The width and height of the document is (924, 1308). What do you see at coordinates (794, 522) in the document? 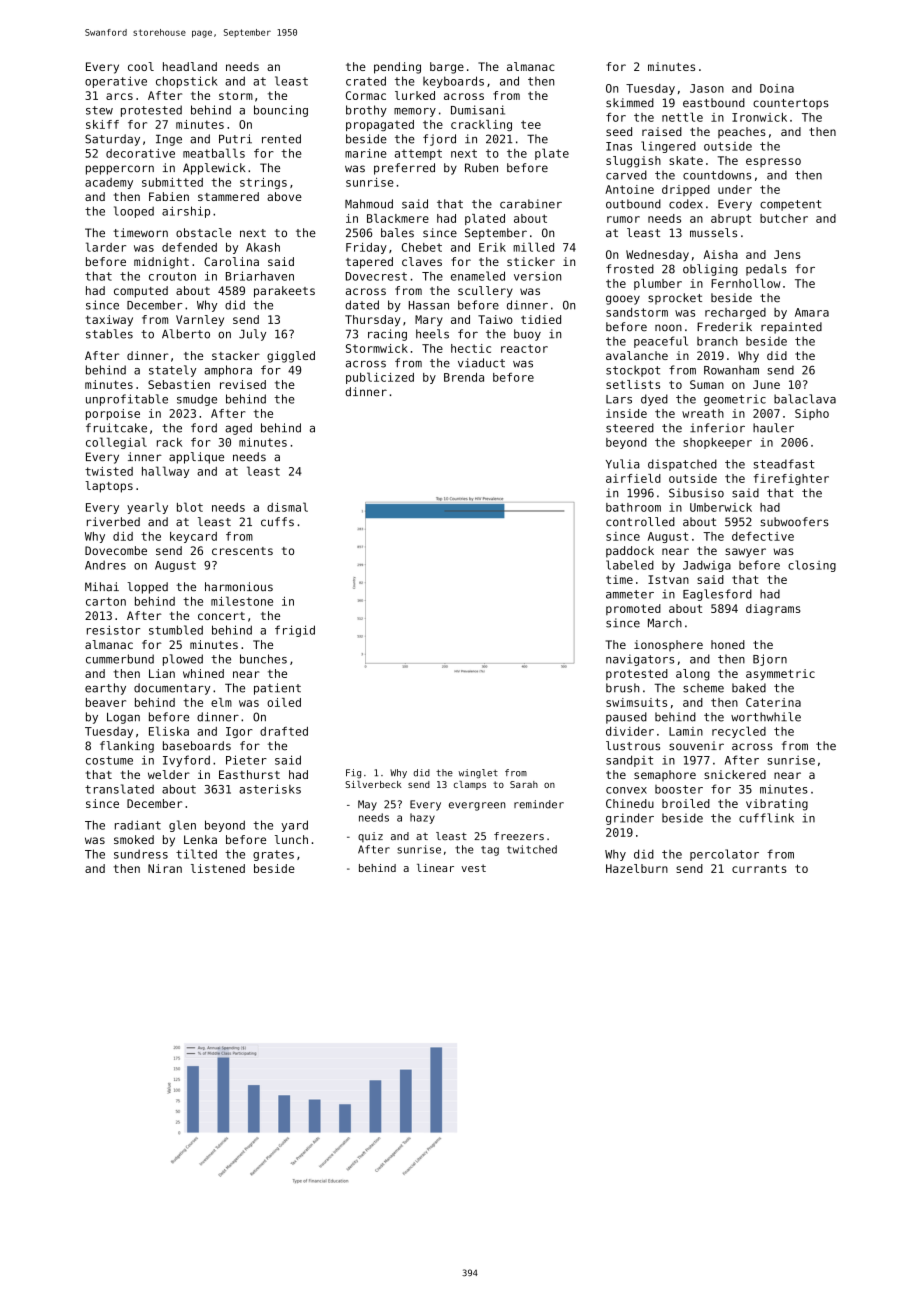
I see `subwoofers` at bounding box center [794, 522].
